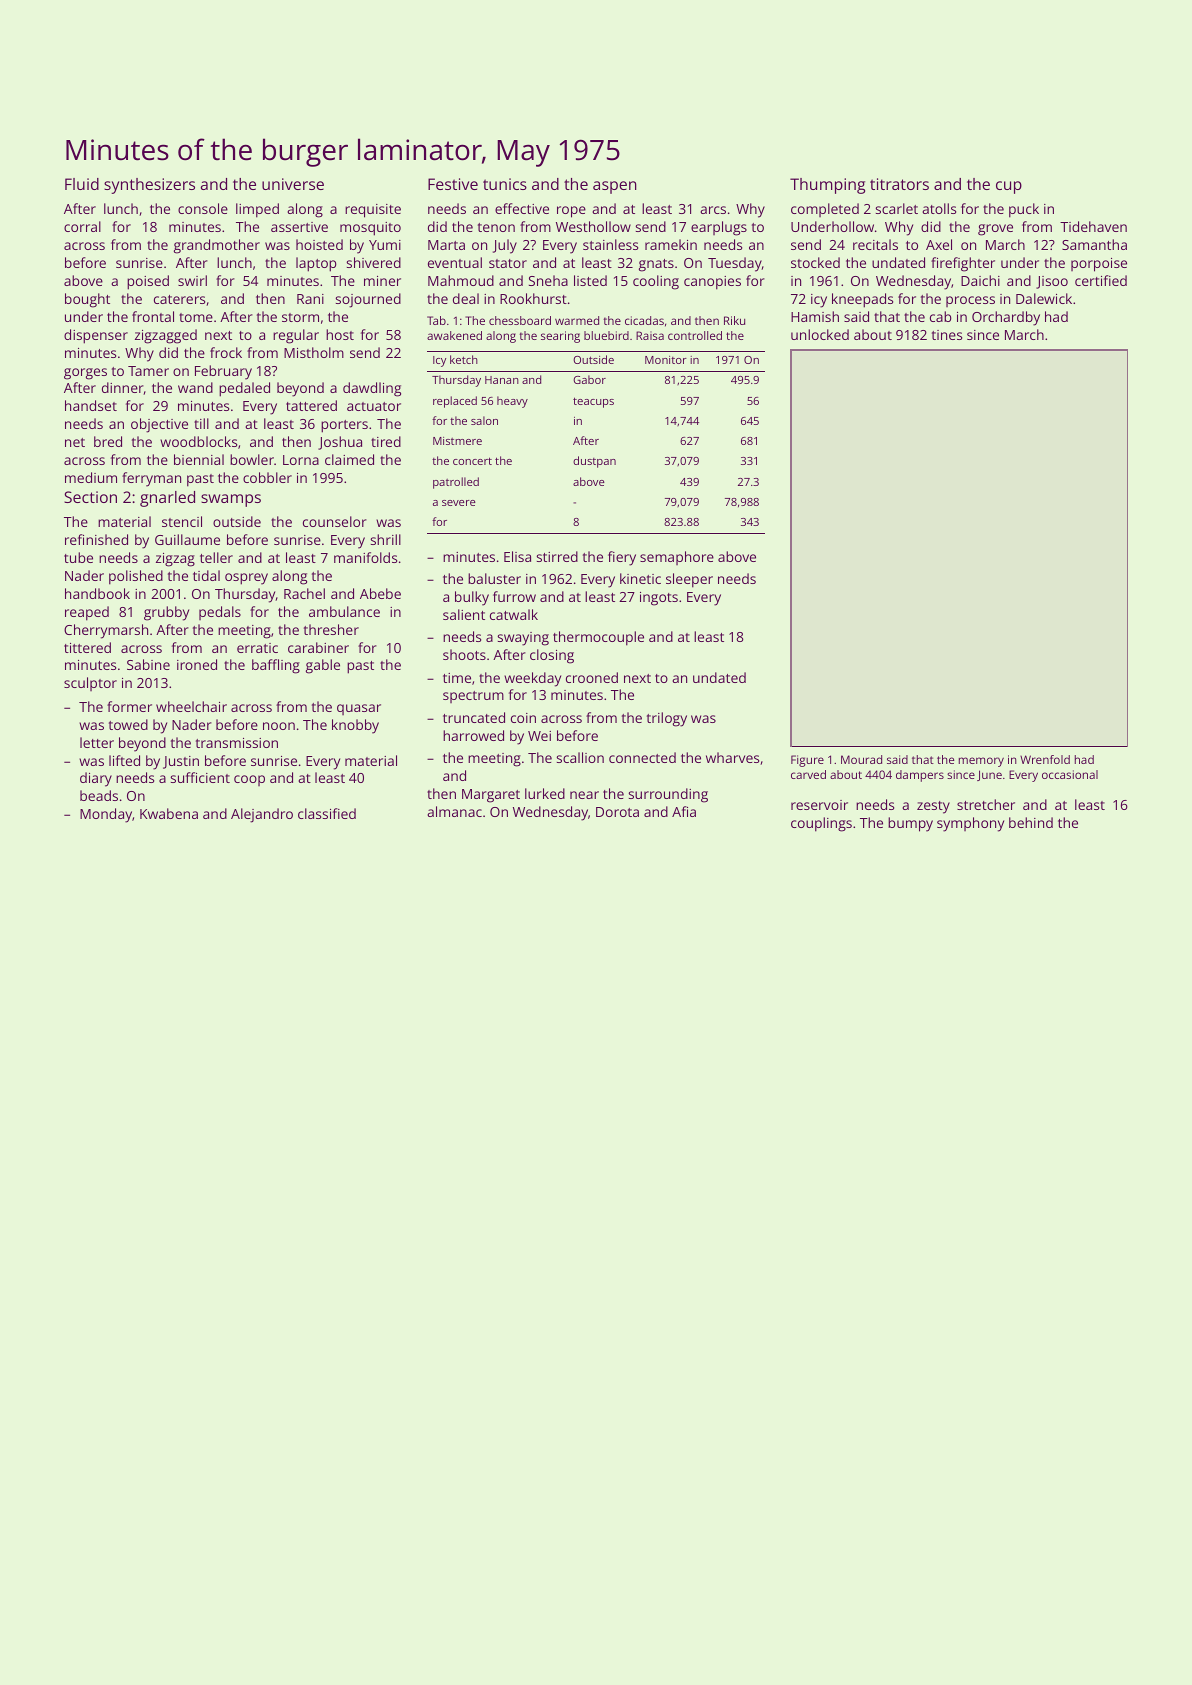 The height and width of the document is (1685, 1192). I want to click on till, so click(201, 423).
